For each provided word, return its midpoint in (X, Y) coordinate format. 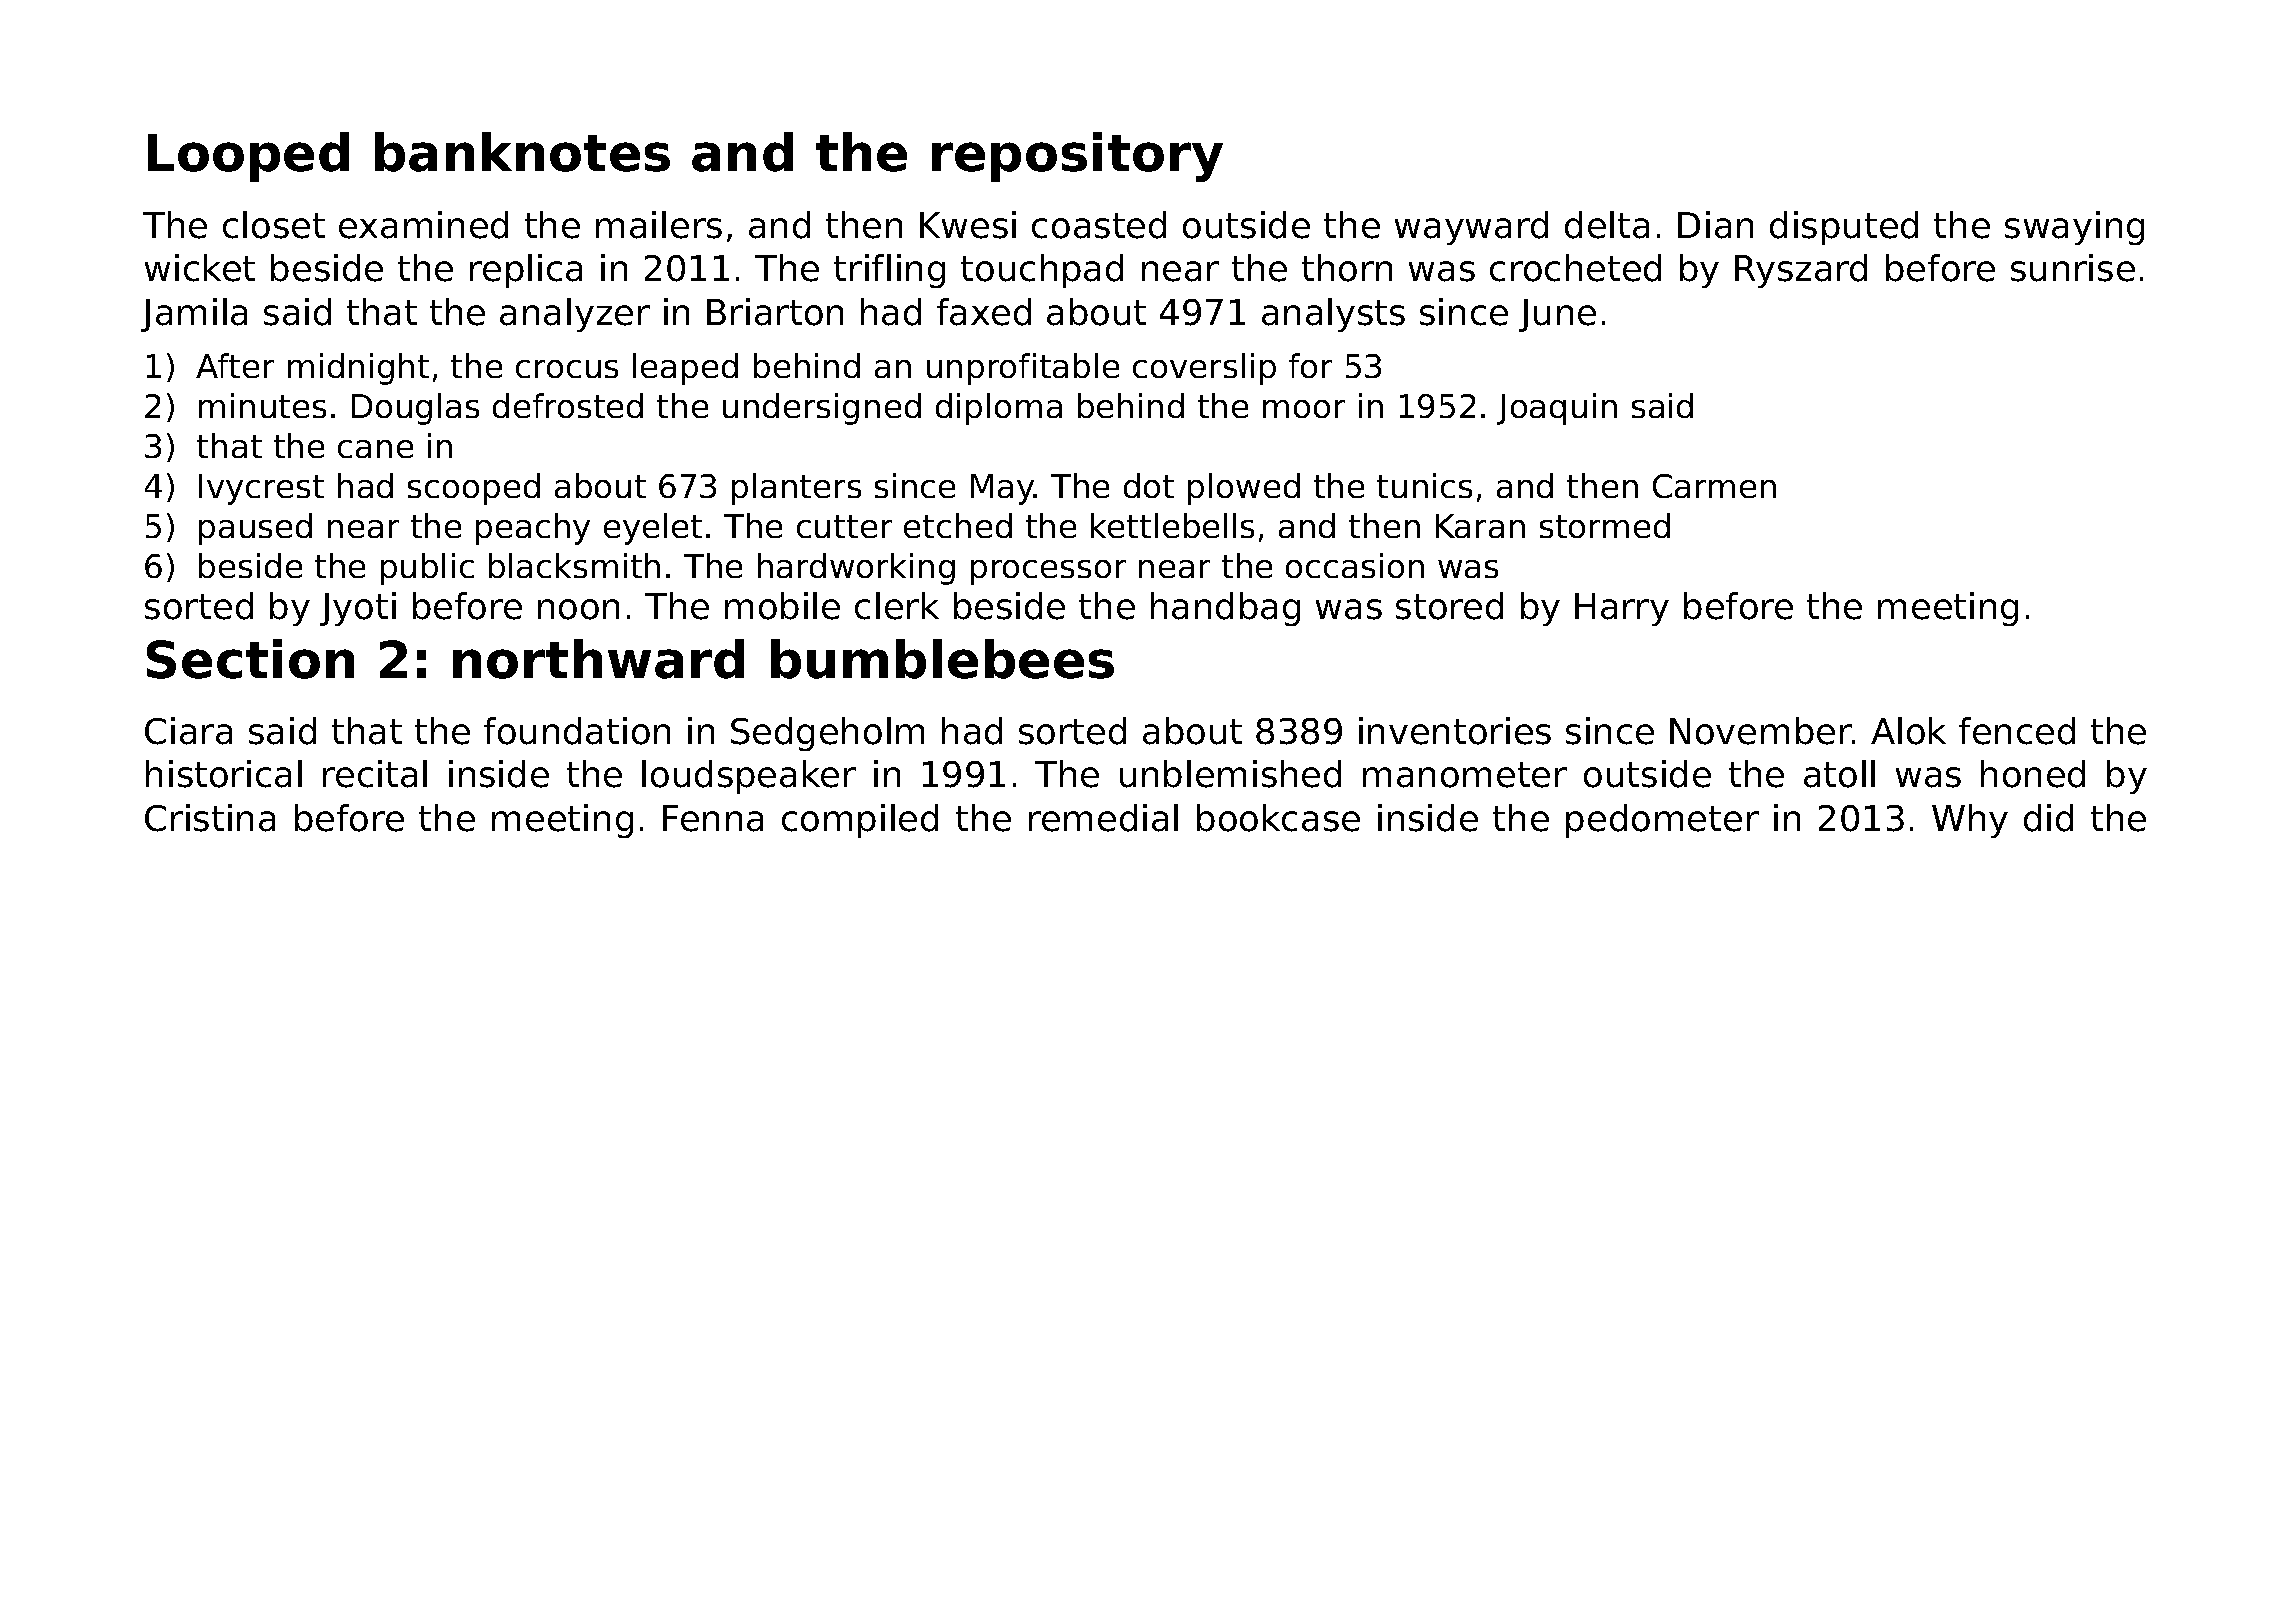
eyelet (653, 529)
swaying (2074, 228)
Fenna (713, 818)
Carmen (1714, 486)
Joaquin (1557, 409)
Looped (248, 157)
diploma (999, 409)
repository (1077, 157)
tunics (1424, 485)
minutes (262, 405)
